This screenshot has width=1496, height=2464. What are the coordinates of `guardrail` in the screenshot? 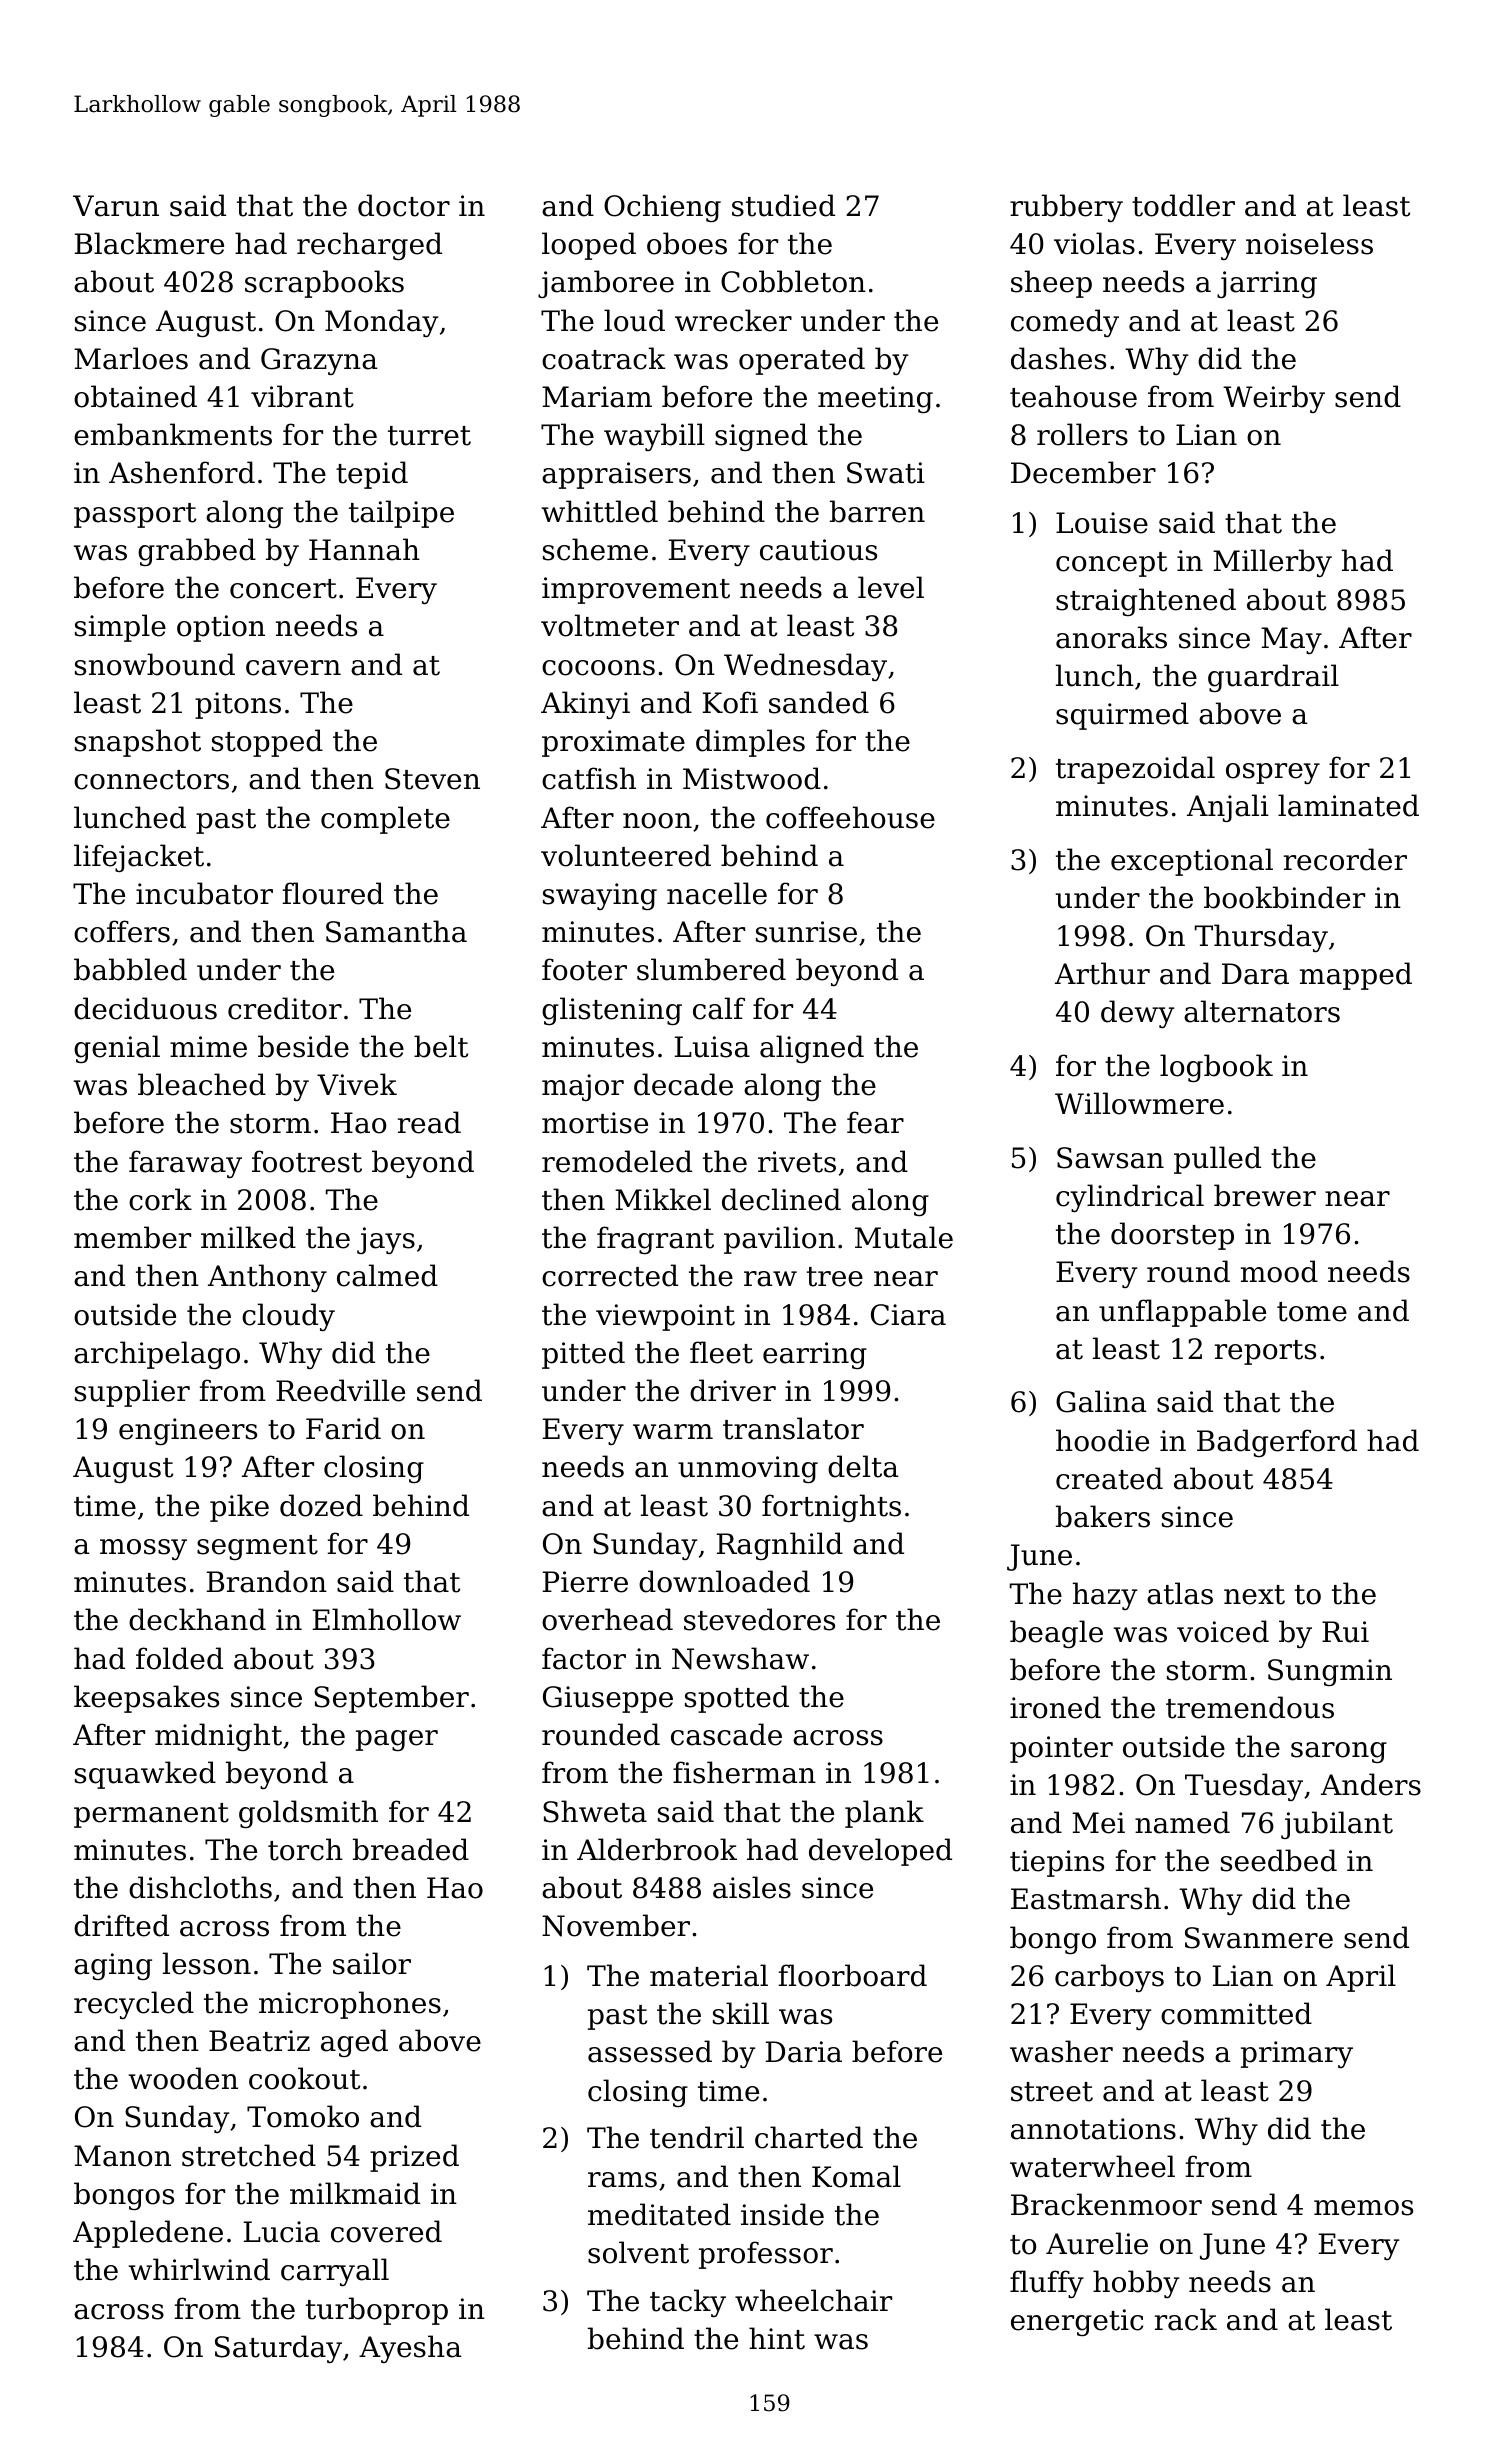 It's located at (1273, 678).
